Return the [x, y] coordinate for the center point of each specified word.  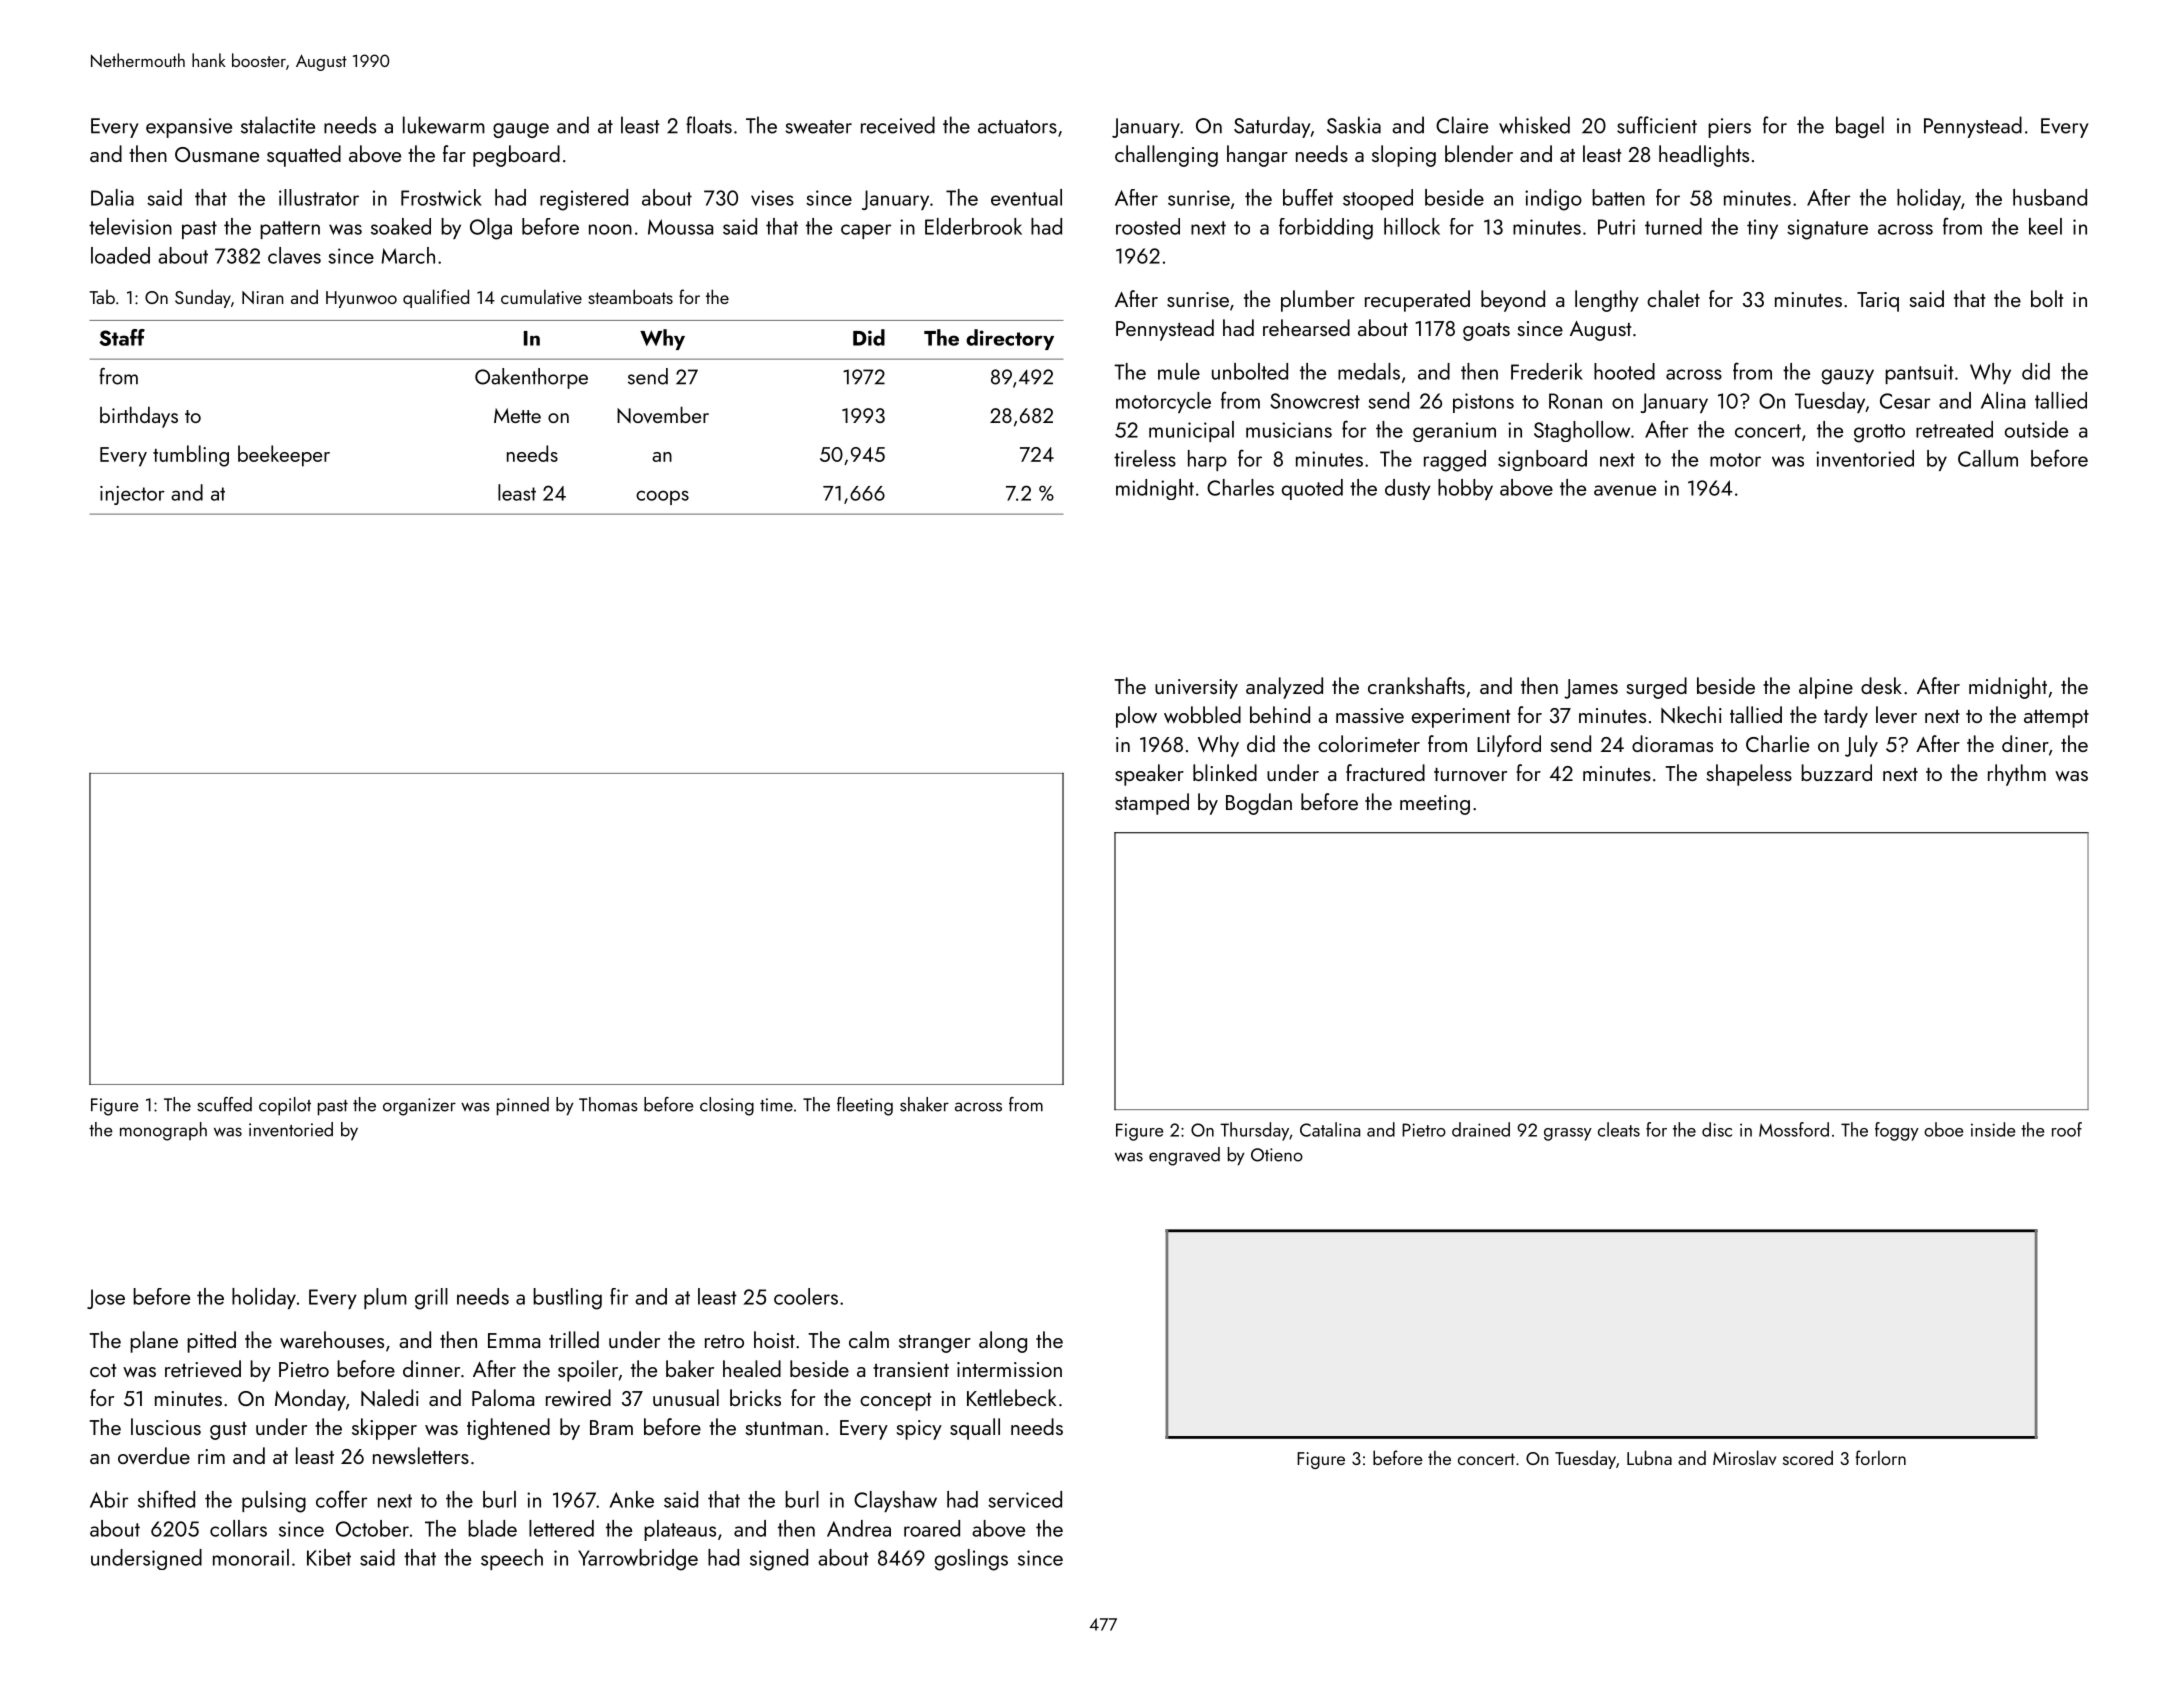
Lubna [1649, 1457]
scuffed [224, 1104]
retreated [1954, 429]
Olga [491, 229]
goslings [971, 1560]
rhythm [2017, 775]
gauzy [1848, 377]
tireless [1145, 458]
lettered [561, 1528]
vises [772, 198]
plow [1136, 717]
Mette [517, 415]
